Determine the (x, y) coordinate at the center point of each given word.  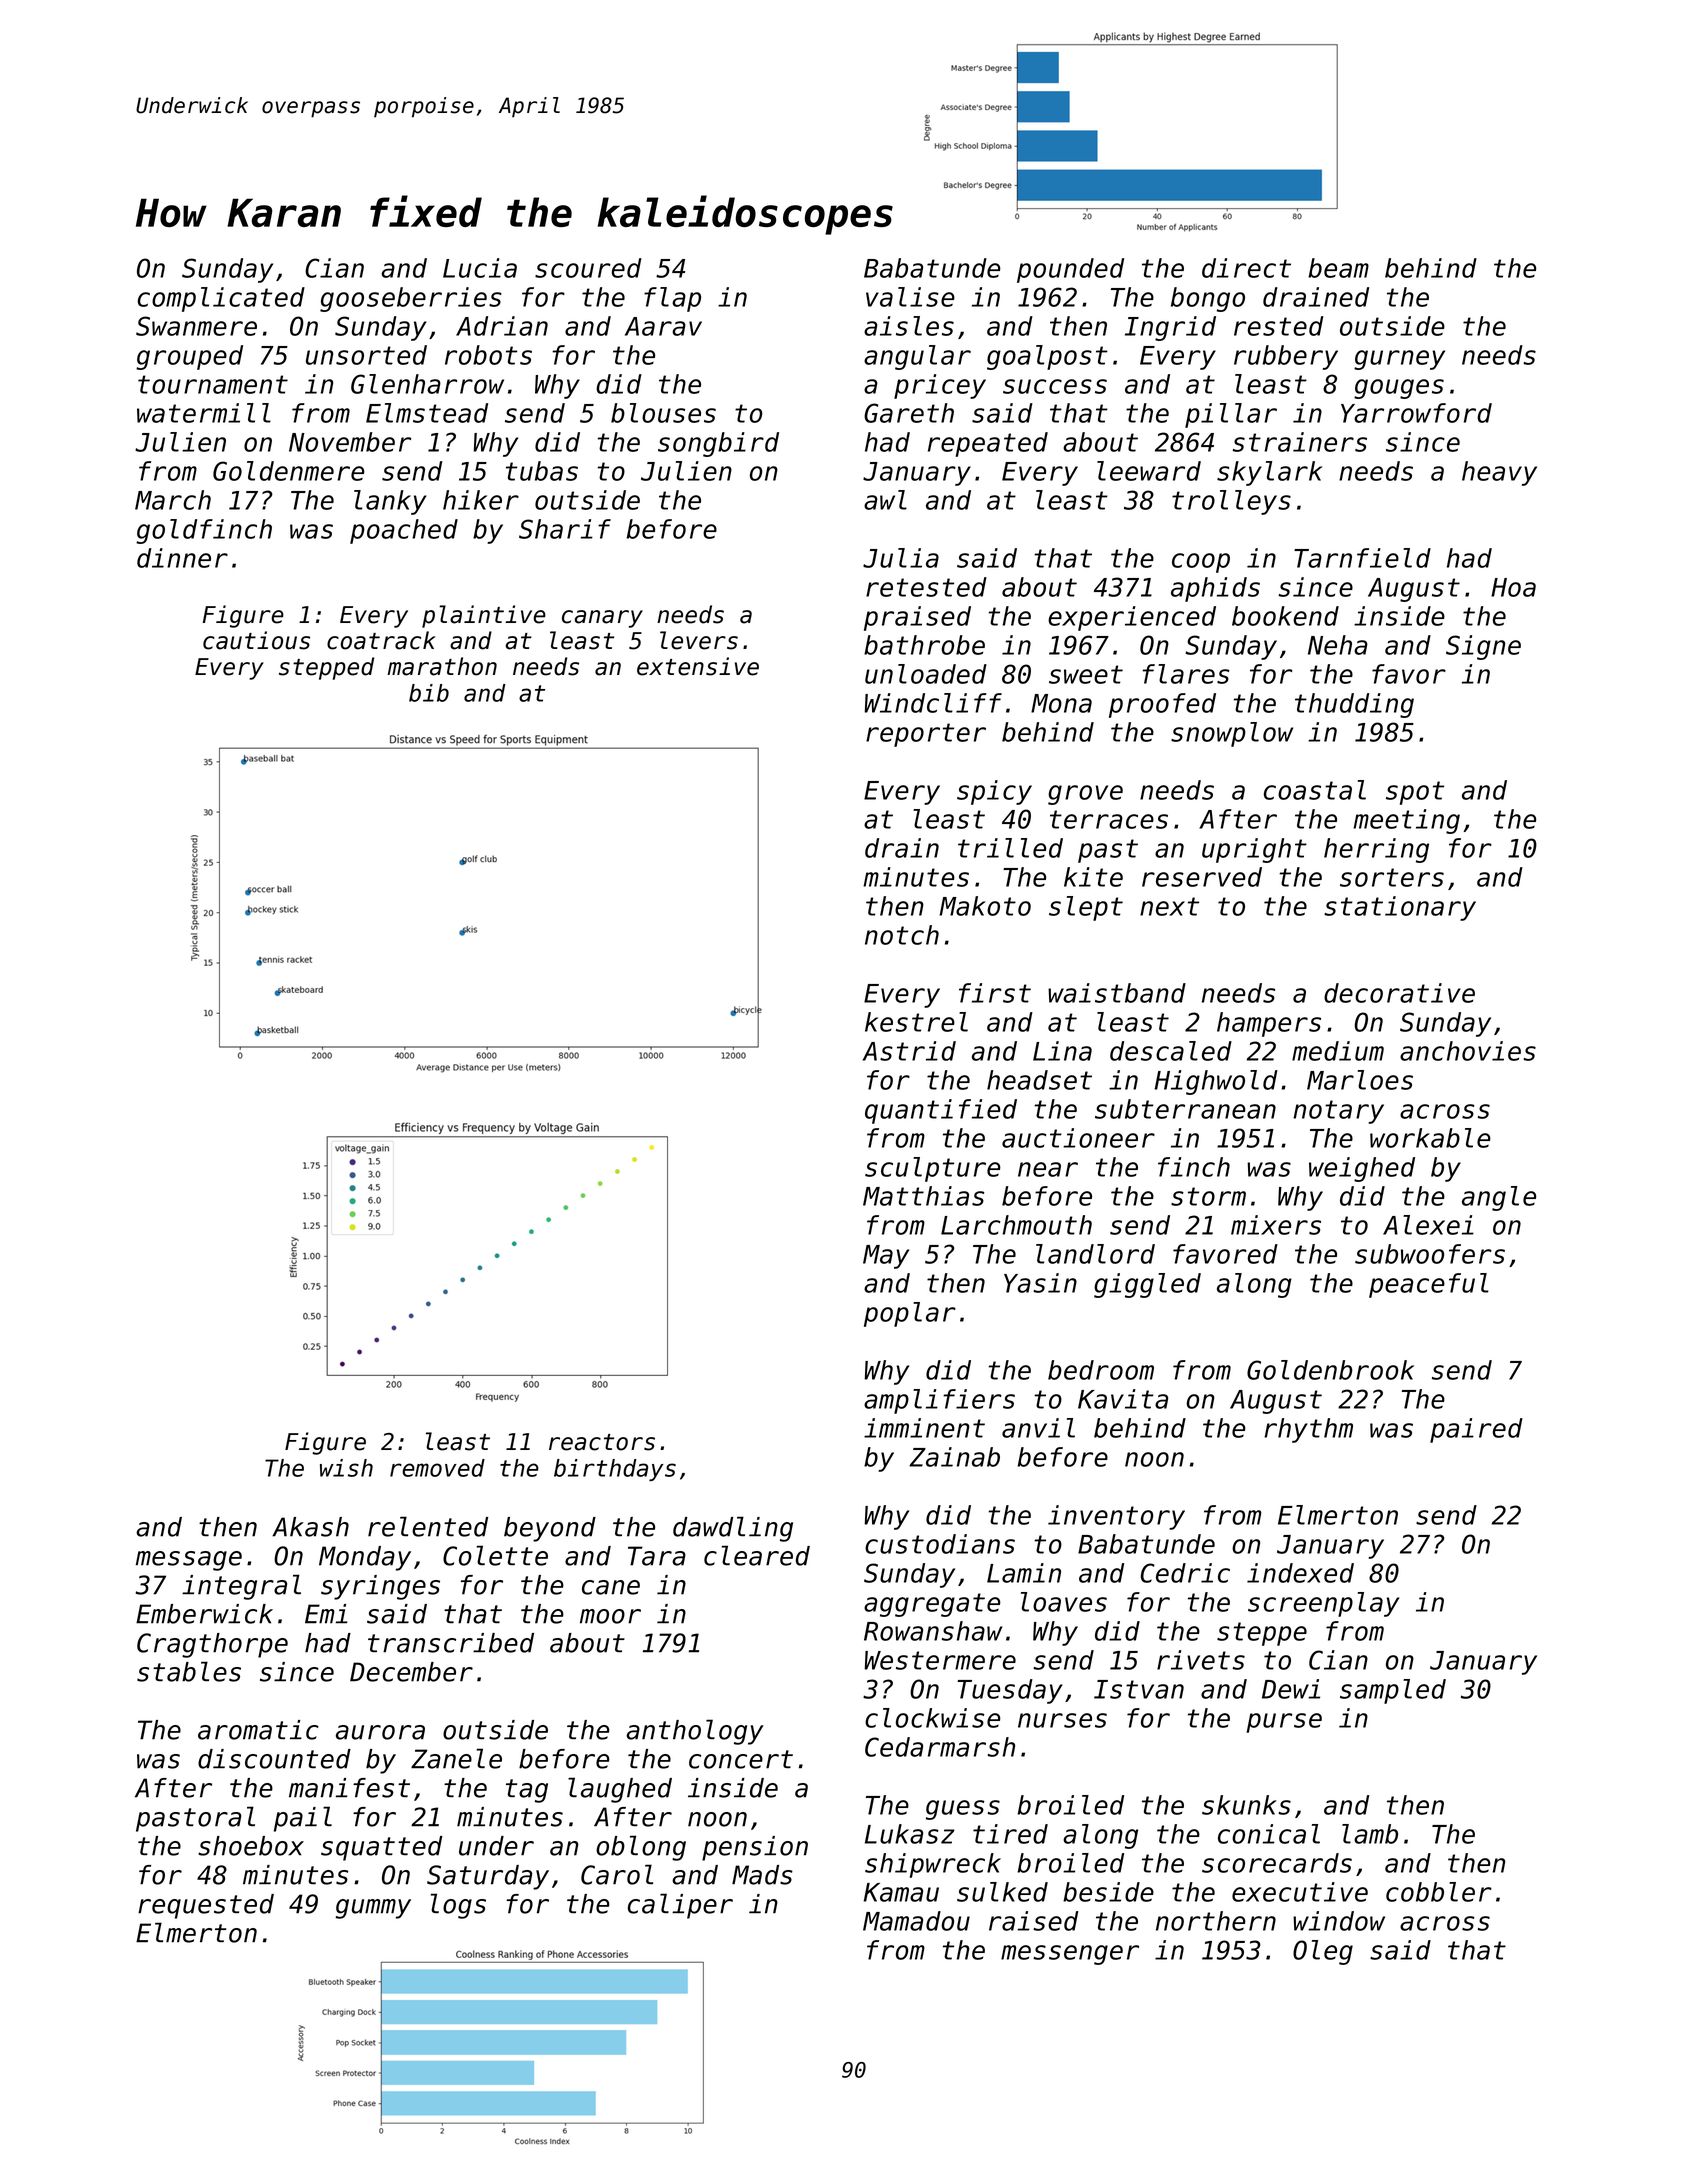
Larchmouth (1016, 1225)
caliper (680, 1906)
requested (206, 1906)
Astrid (909, 1051)
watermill (204, 413)
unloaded (926, 674)
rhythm (1308, 1430)
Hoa (1513, 587)
